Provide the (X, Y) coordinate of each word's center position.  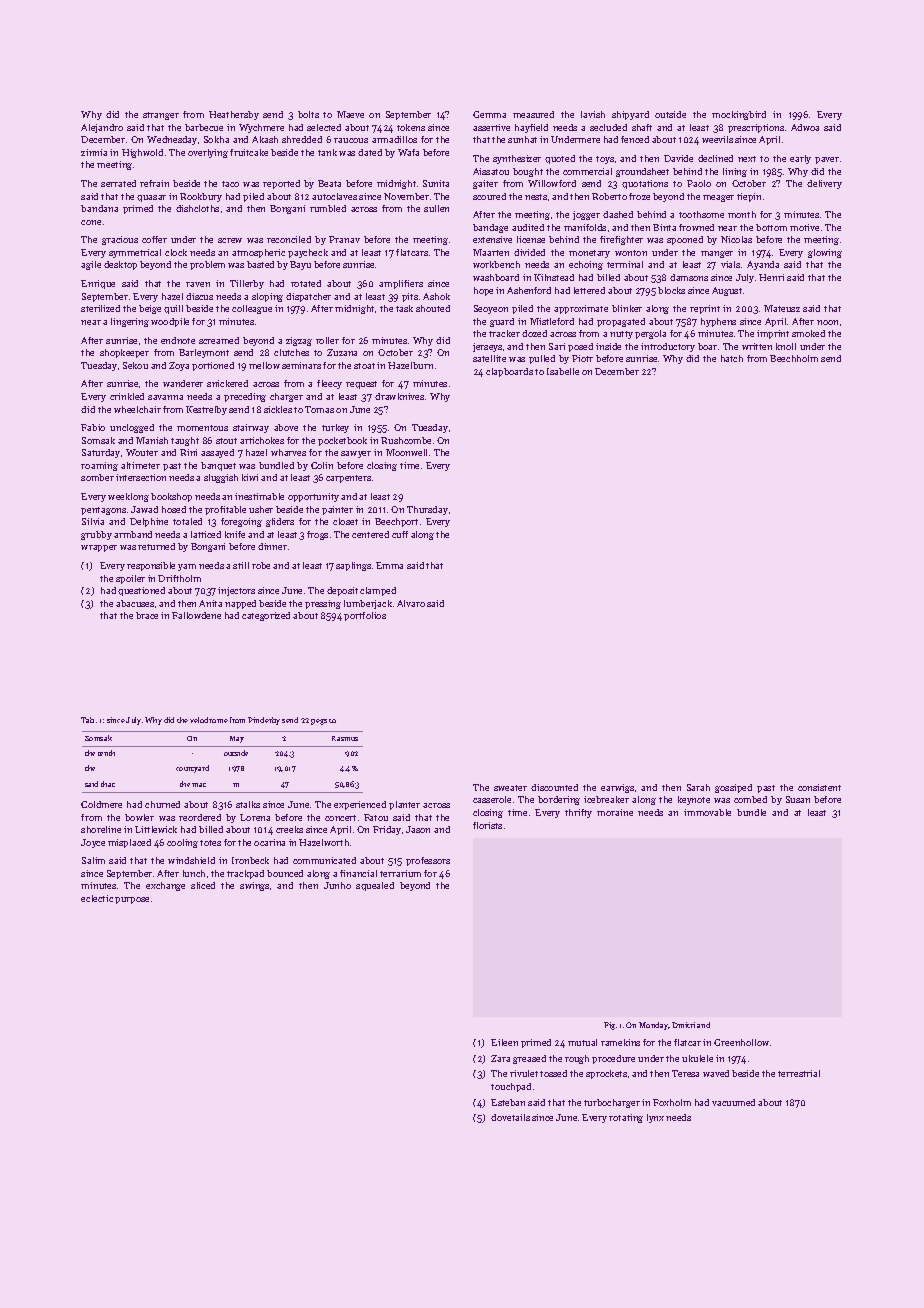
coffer (154, 239)
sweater (510, 788)
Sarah (698, 787)
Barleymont (204, 353)
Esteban (508, 1102)
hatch (732, 358)
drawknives (399, 396)
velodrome (209, 720)
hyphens (718, 322)
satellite (489, 358)
